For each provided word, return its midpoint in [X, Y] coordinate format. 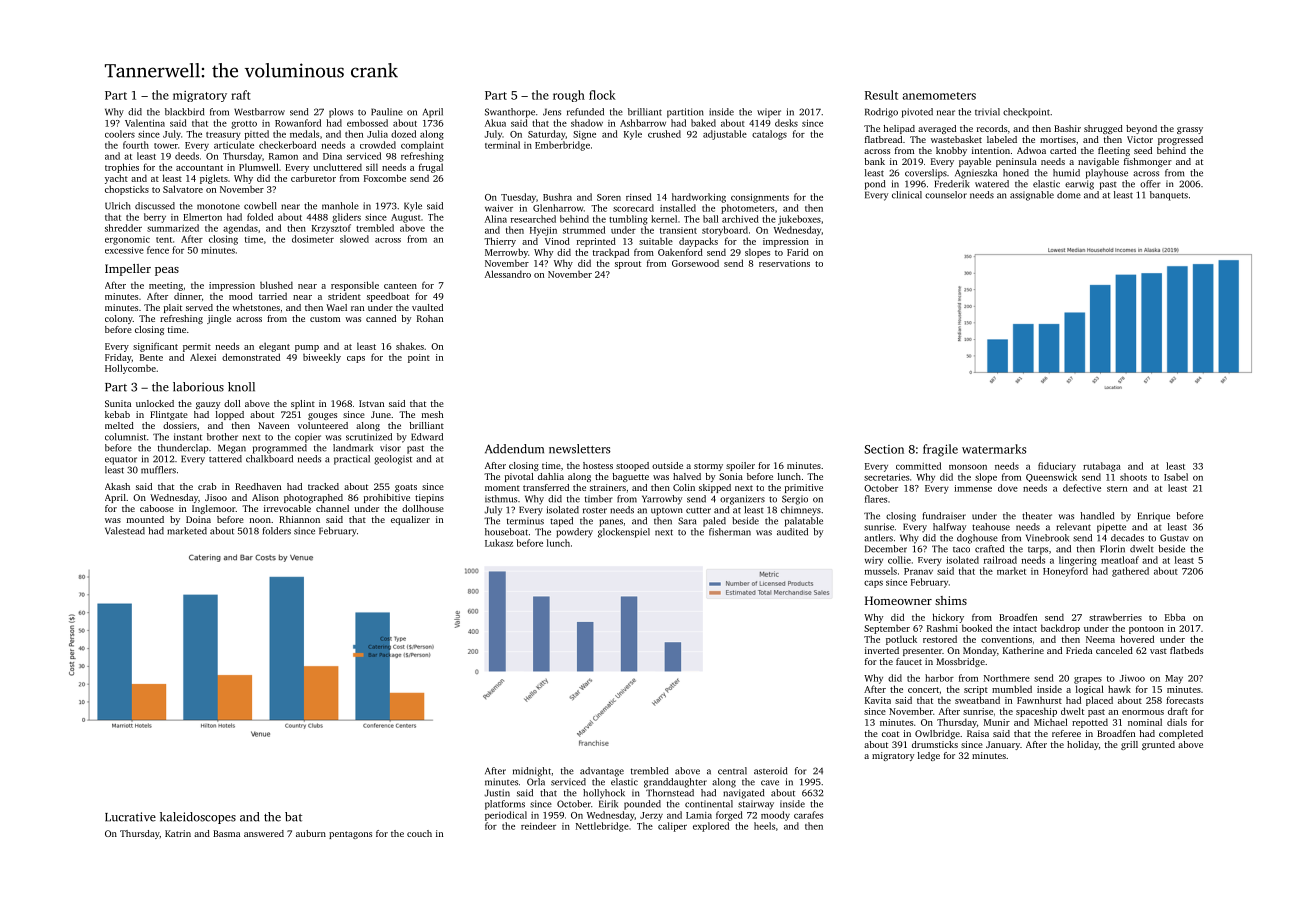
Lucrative [130, 817]
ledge [929, 756]
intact [1025, 628]
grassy [1190, 130]
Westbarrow [259, 112]
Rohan [430, 318]
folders [277, 531]
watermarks [994, 449]
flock [602, 95]
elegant [274, 347]
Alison [265, 497]
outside [667, 465]
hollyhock [604, 794]
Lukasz [499, 543]
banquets [1169, 196]
